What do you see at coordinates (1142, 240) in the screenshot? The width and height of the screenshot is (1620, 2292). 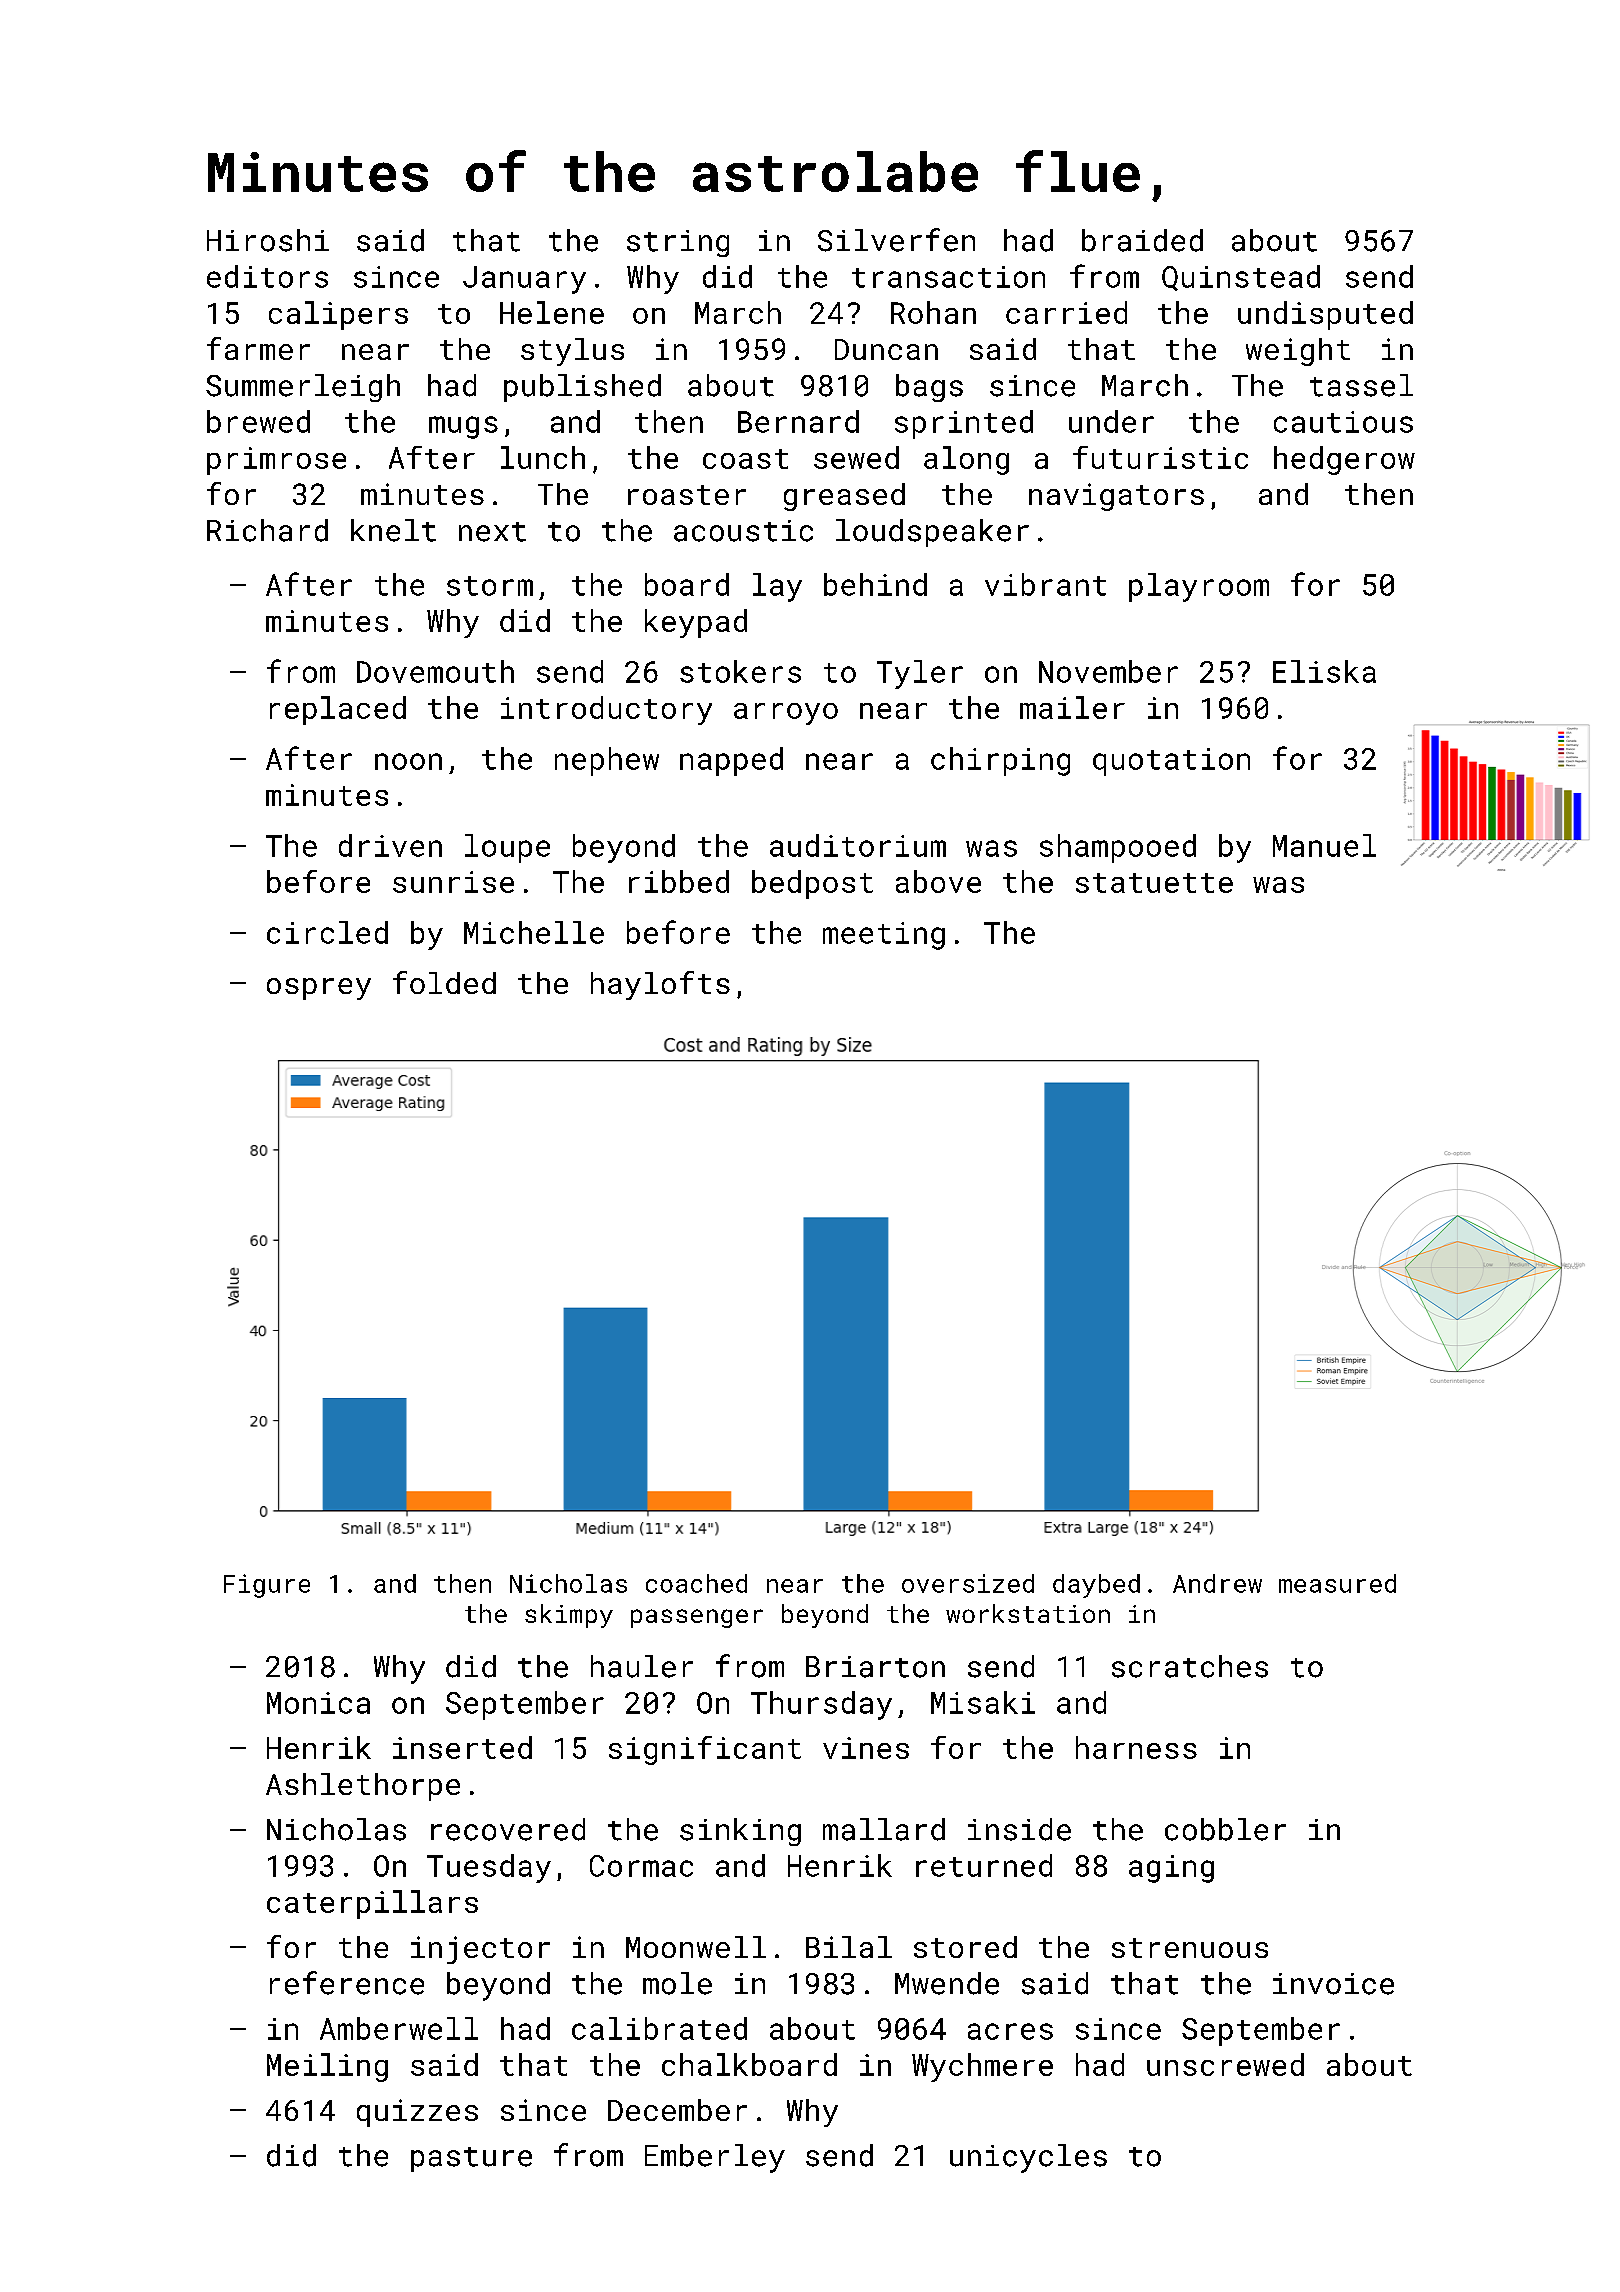 I see `braided` at bounding box center [1142, 240].
